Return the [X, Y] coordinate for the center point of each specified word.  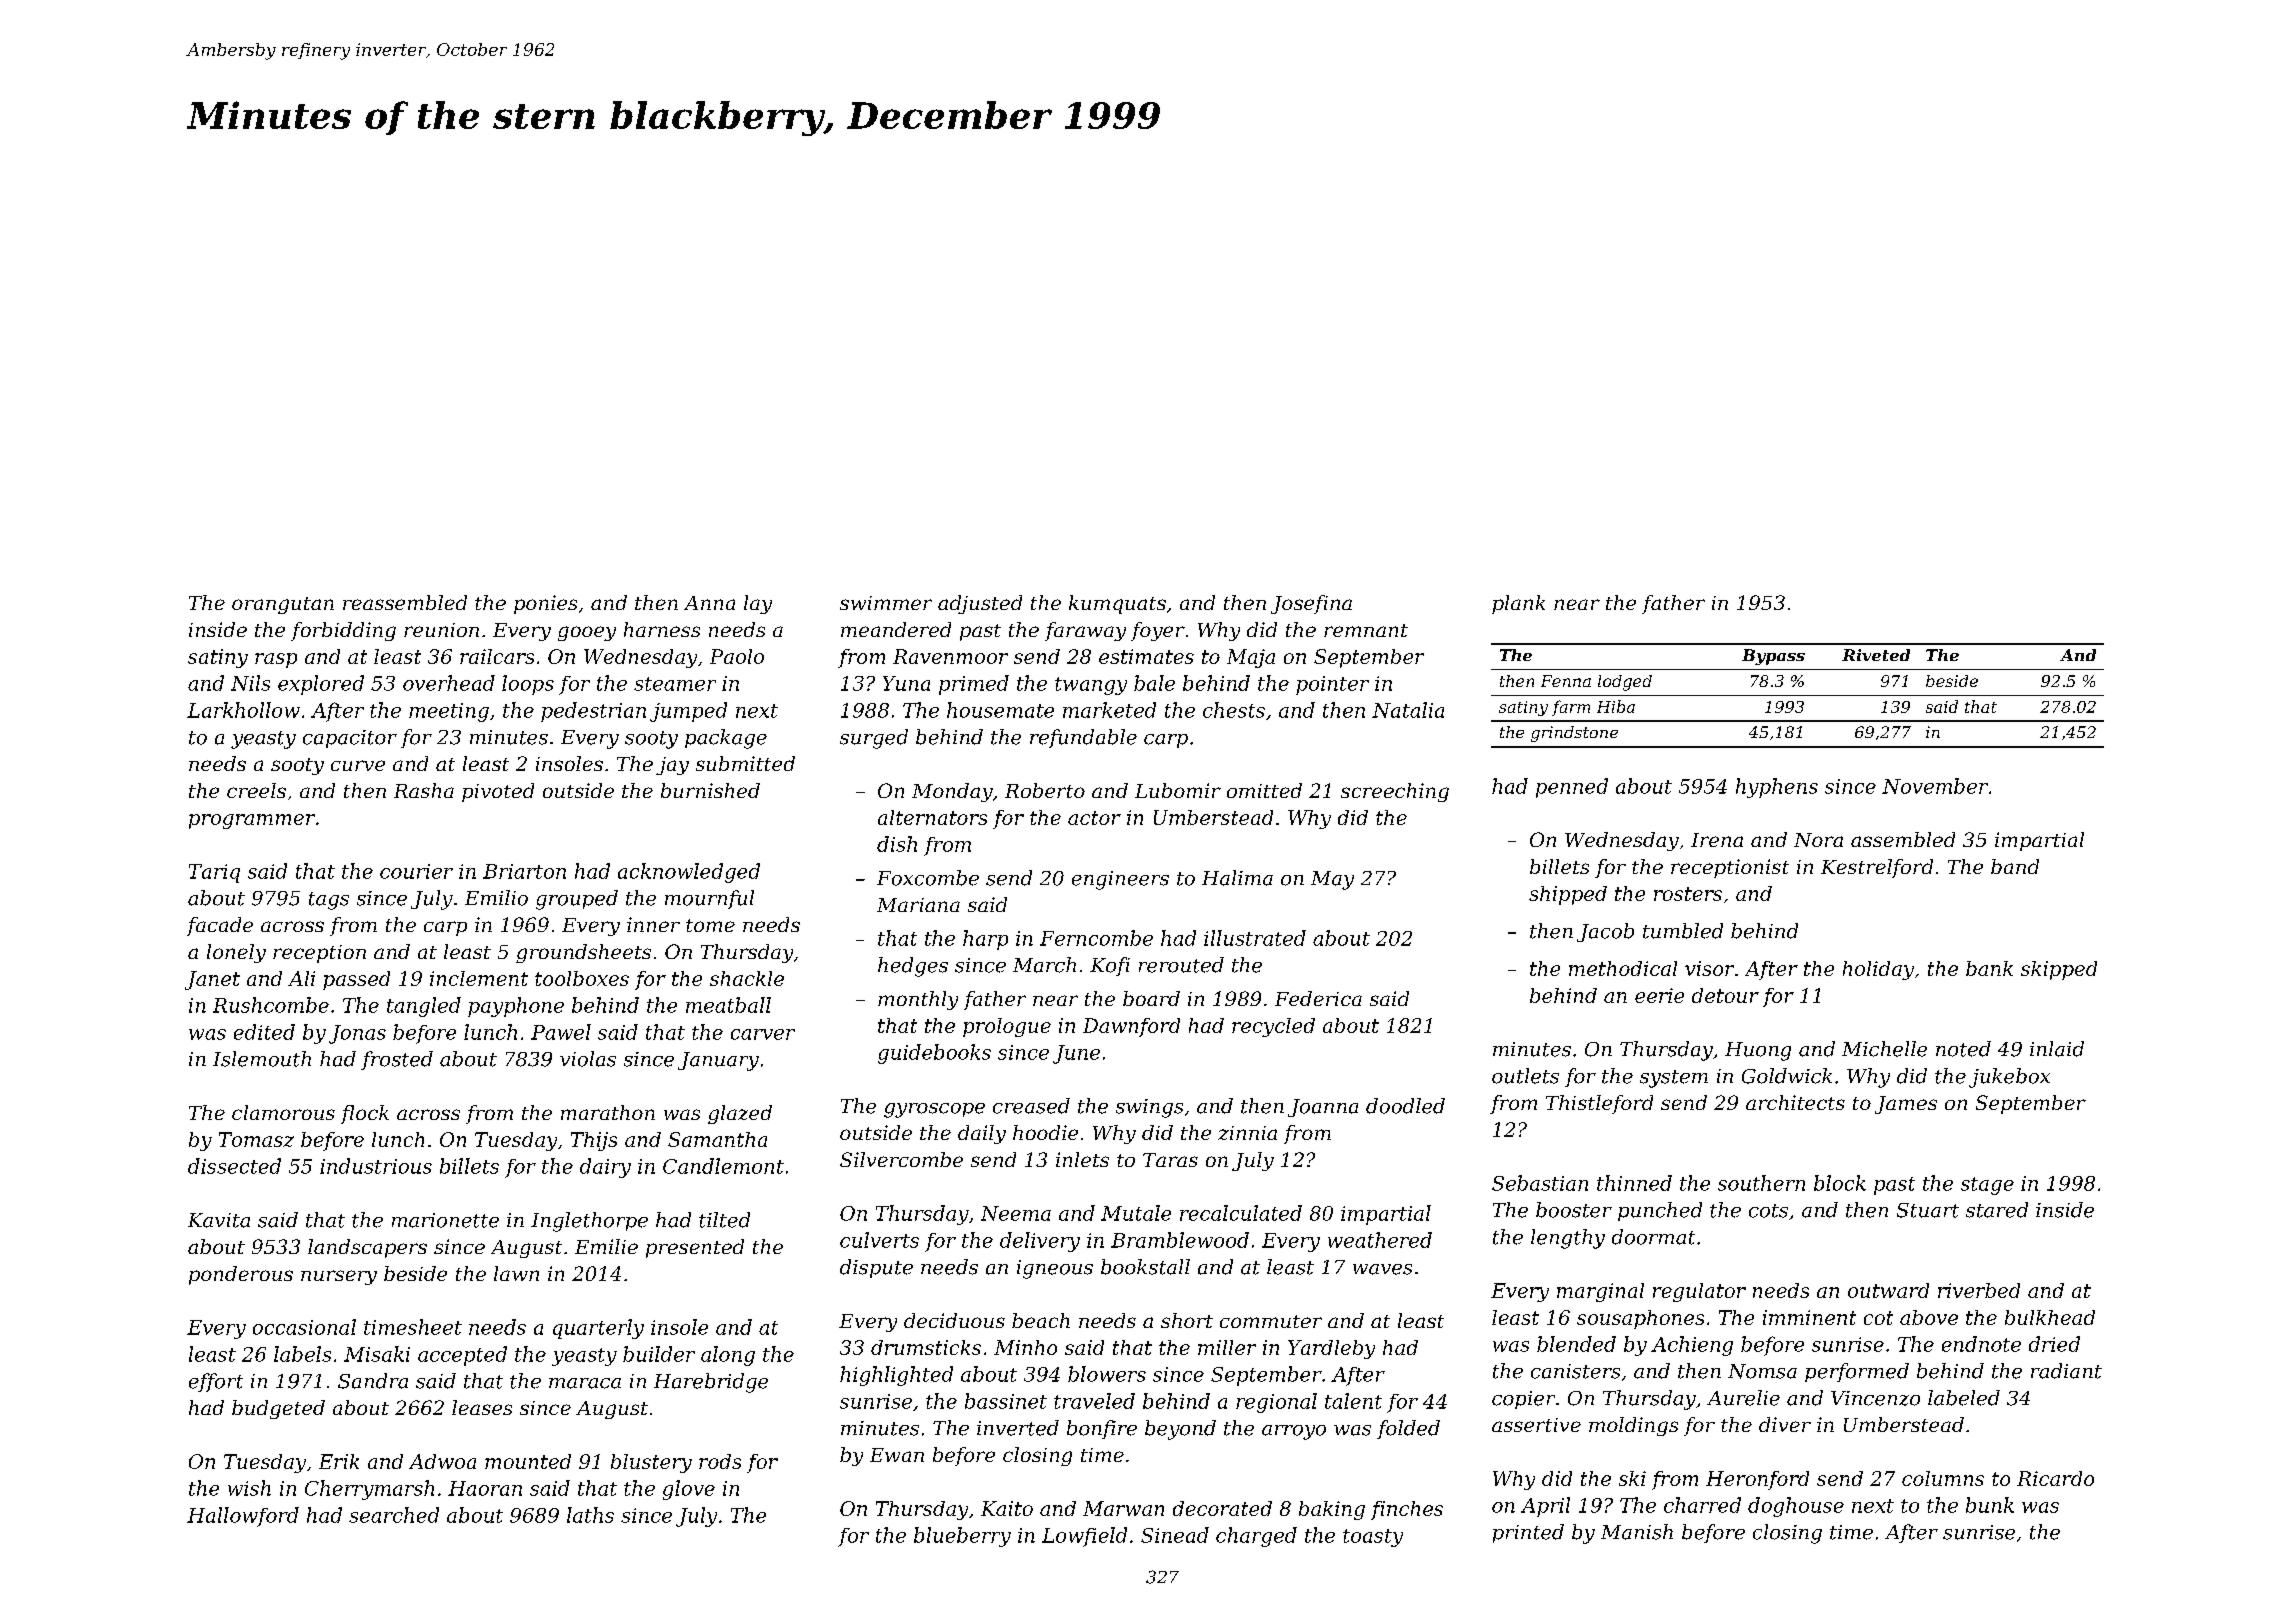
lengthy [1568, 1239]
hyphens [1777, 788]
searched [394, 1515]
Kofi [1110, 966]
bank [1989, 968]
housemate [1000, 710]
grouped [577, 900]
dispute [876, 1268]
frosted [397, 1060]
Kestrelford [1877, 868]
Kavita [219, 1220]
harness [662, 629]
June [1076, 1054]
